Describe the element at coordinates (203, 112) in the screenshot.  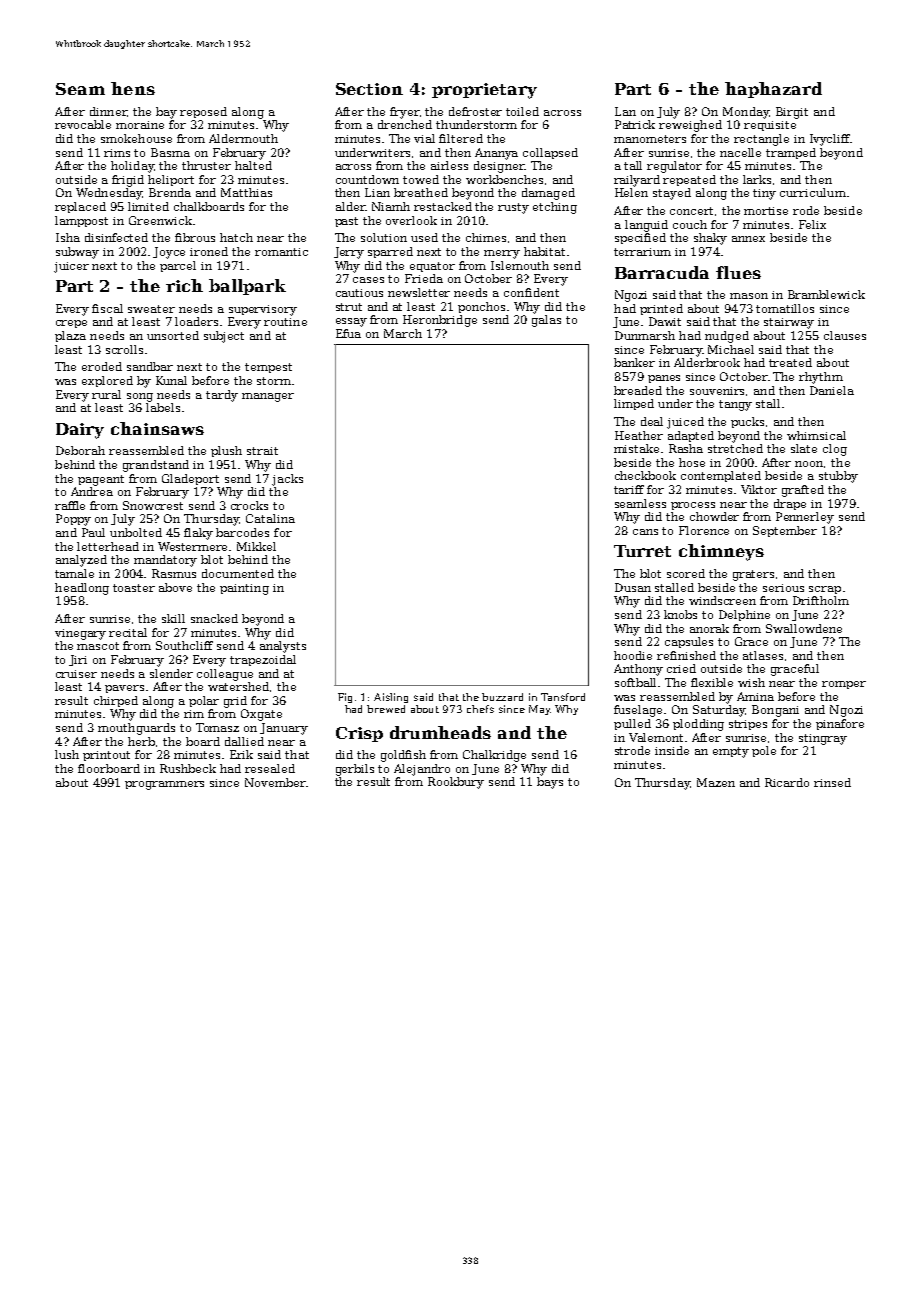
I see `reposed` at that location.
